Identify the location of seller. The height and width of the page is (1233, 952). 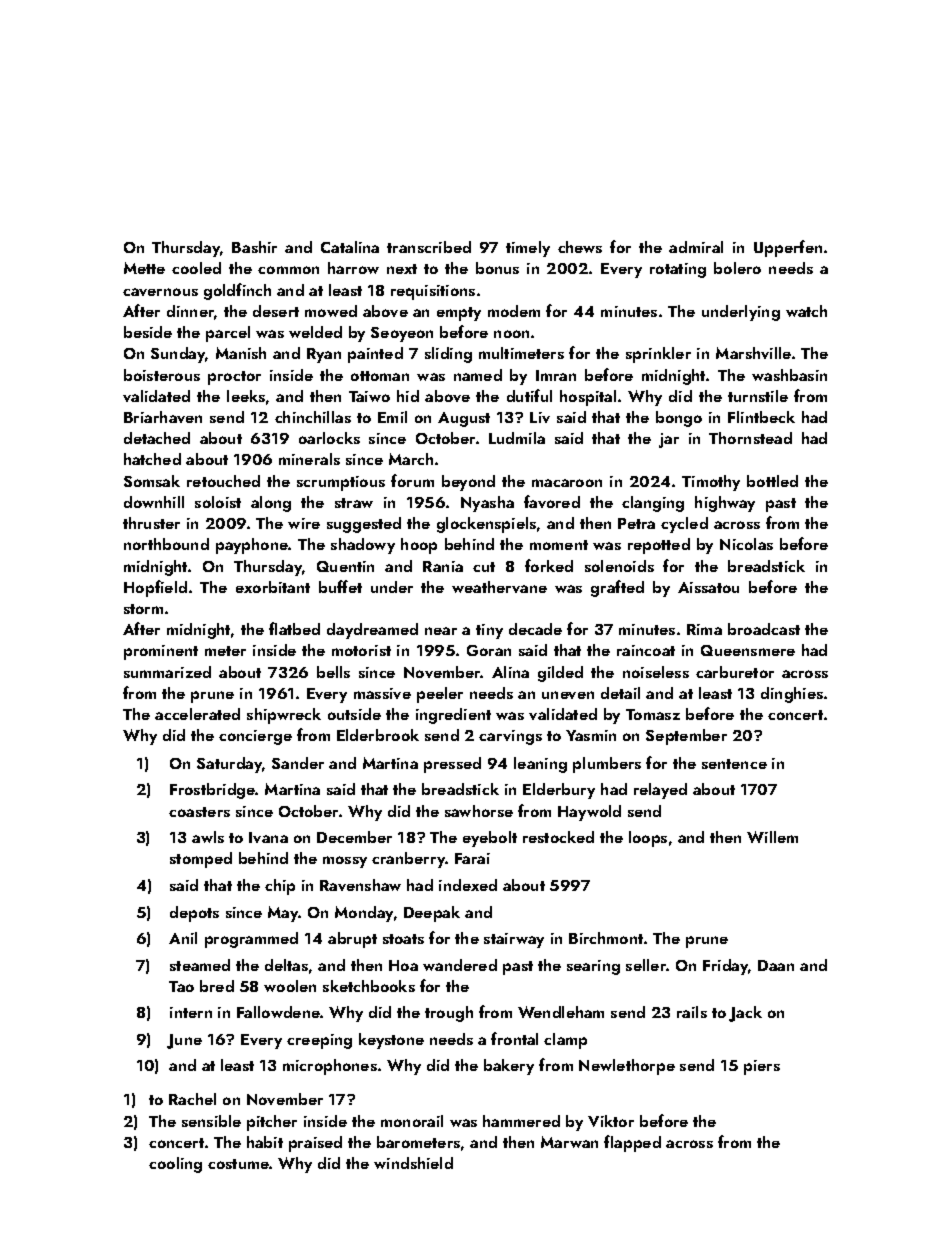
(646, 965).
